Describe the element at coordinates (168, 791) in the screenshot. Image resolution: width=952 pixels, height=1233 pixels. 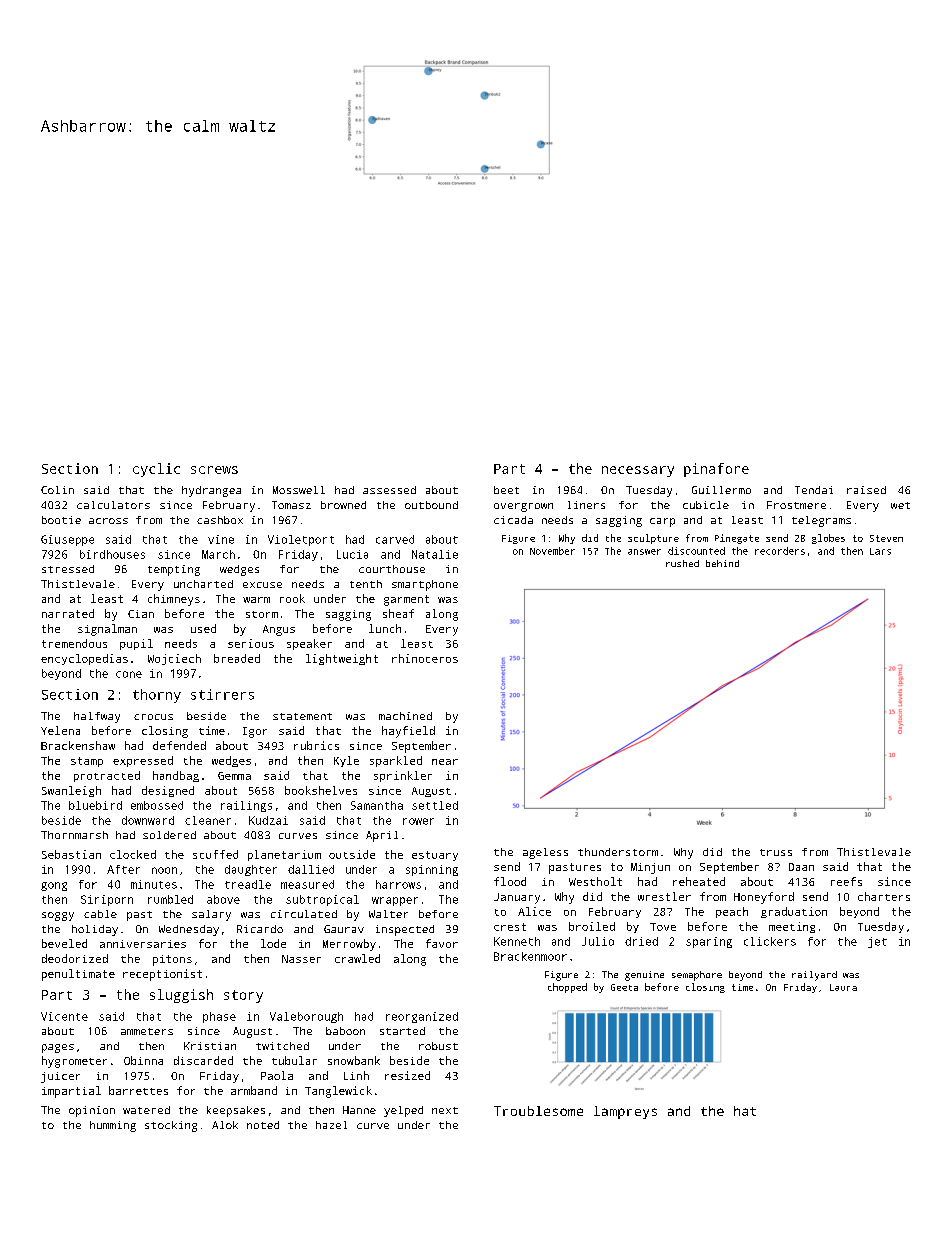
I see `designed` at that location.
